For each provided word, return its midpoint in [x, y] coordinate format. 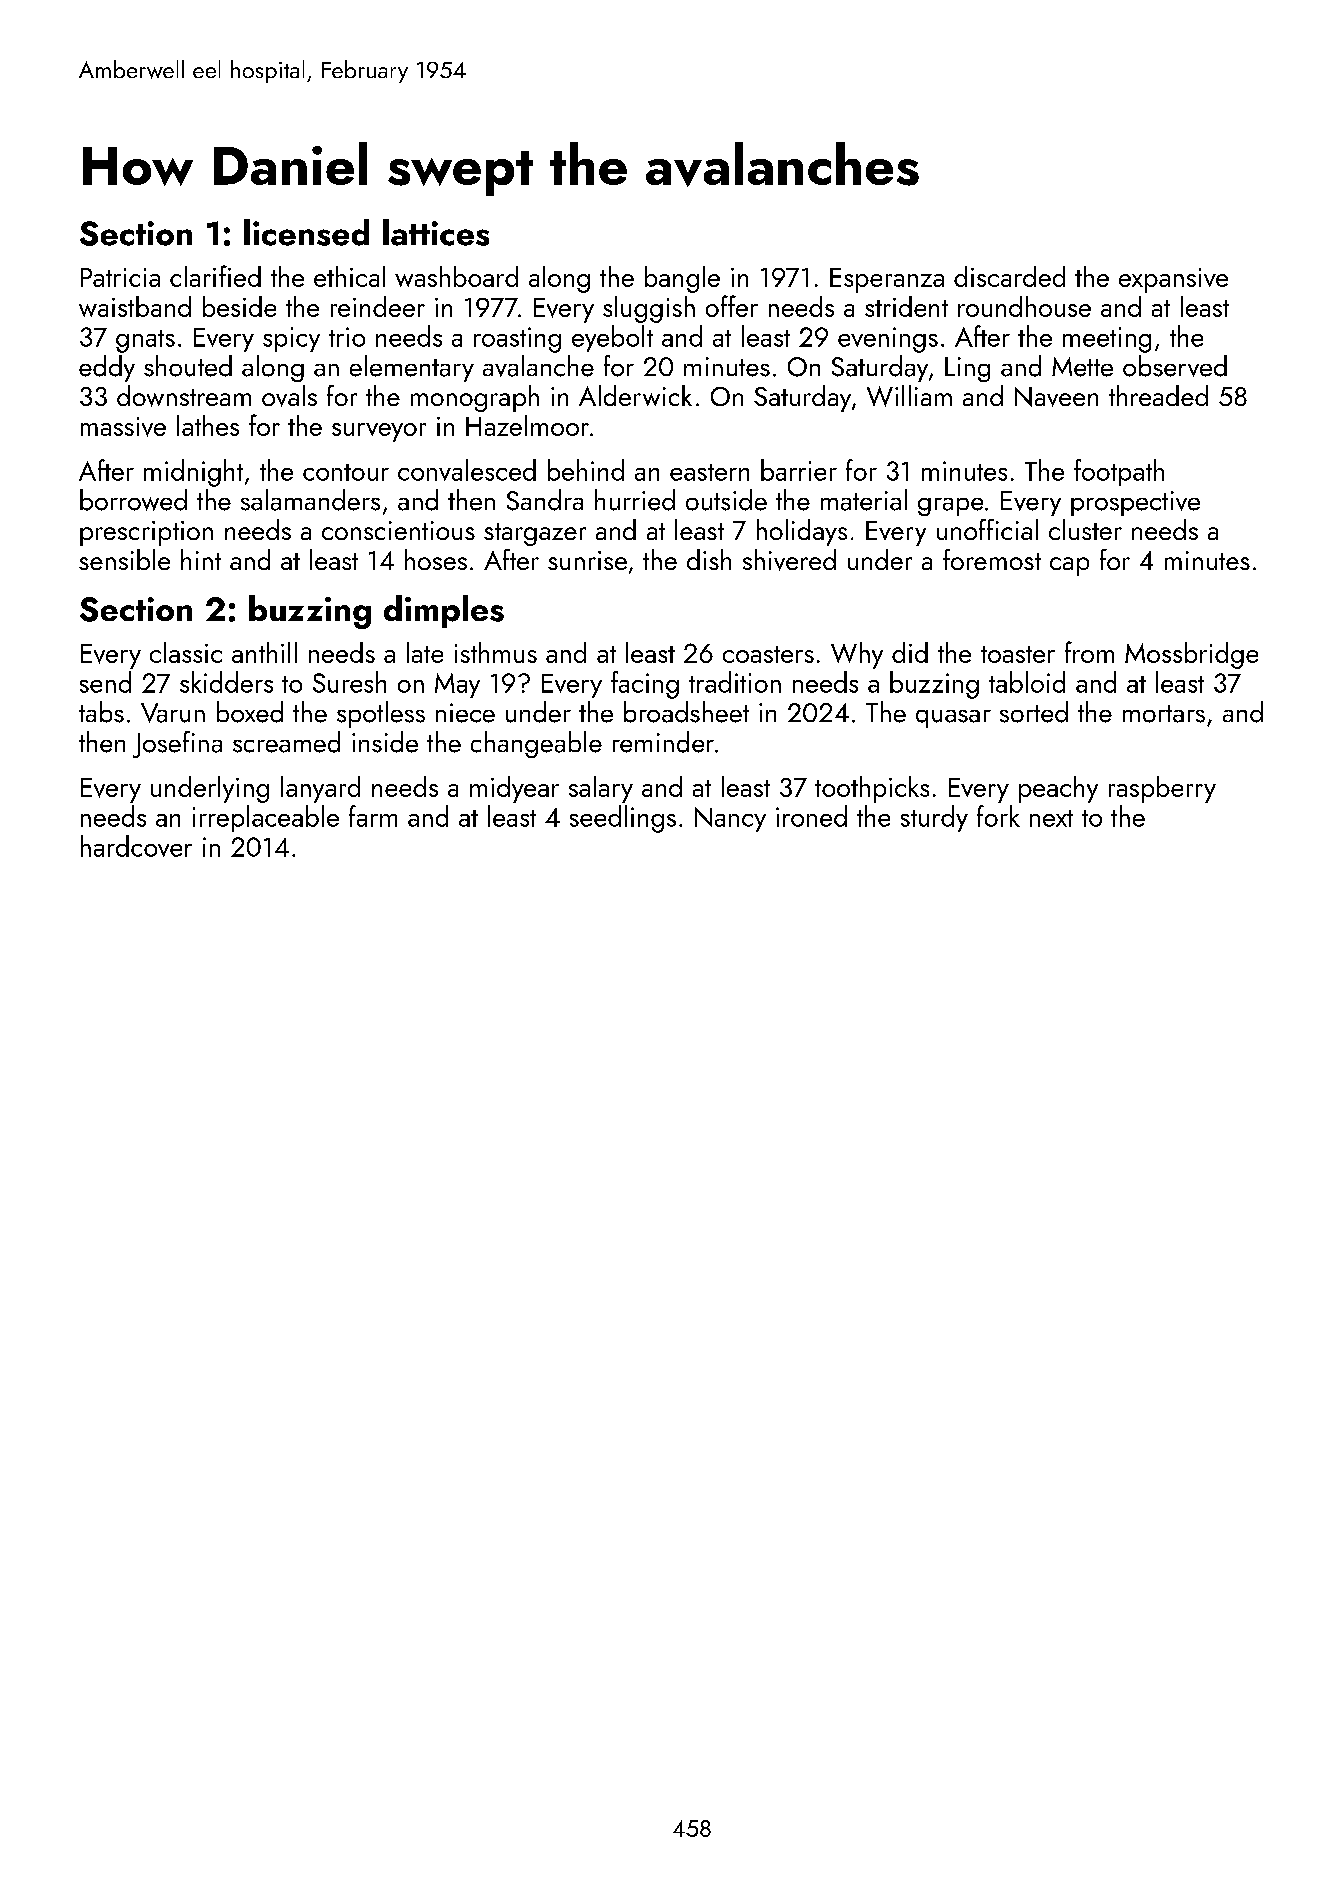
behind [586, 470]
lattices [436, 232]
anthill [264, 652]
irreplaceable [266, 818]
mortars [1164, 714]
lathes [208, 425]
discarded [1009, 276]
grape [950, 507]
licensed [306, 232]
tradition [735, 682]
